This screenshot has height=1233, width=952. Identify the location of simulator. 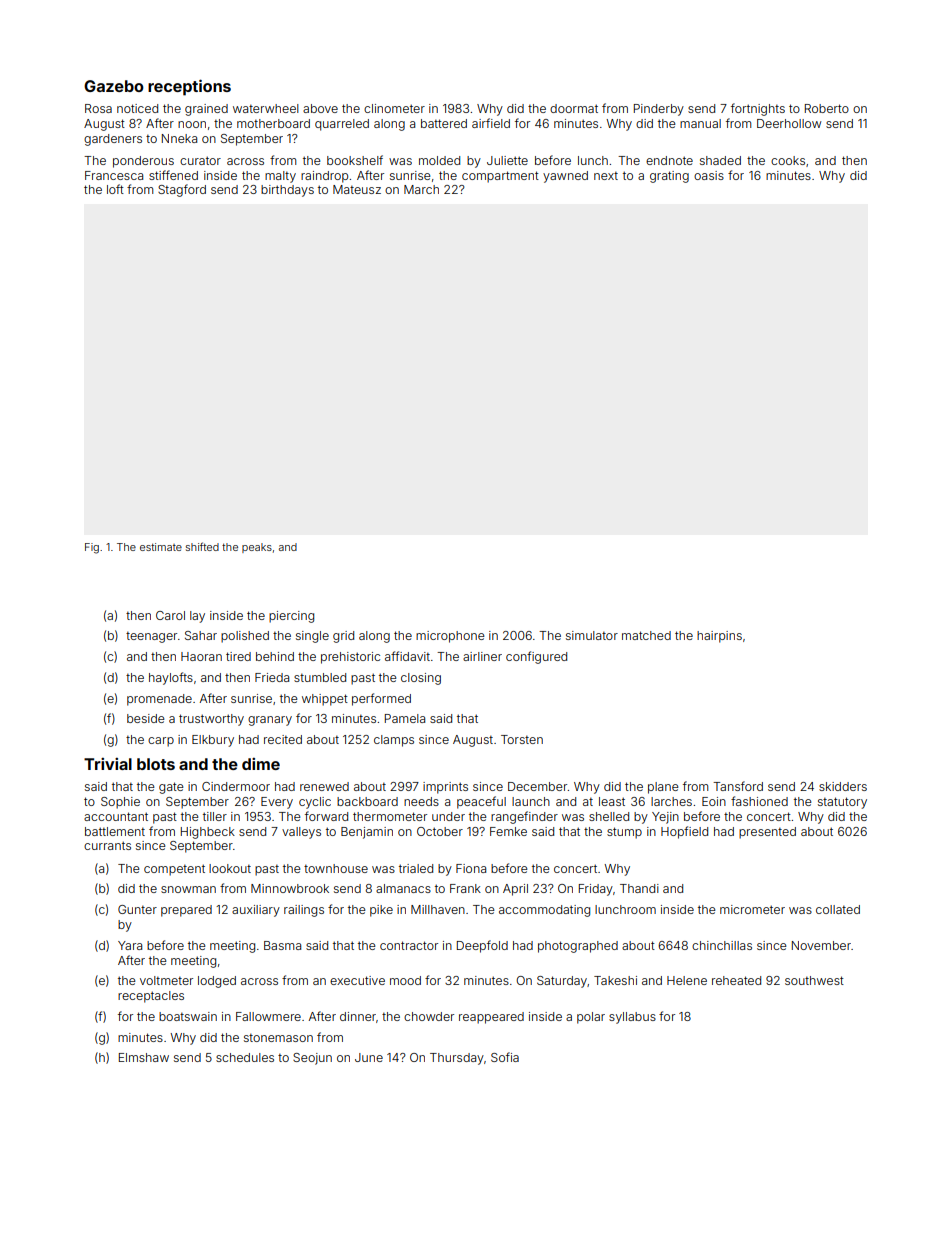
(592, 635).
